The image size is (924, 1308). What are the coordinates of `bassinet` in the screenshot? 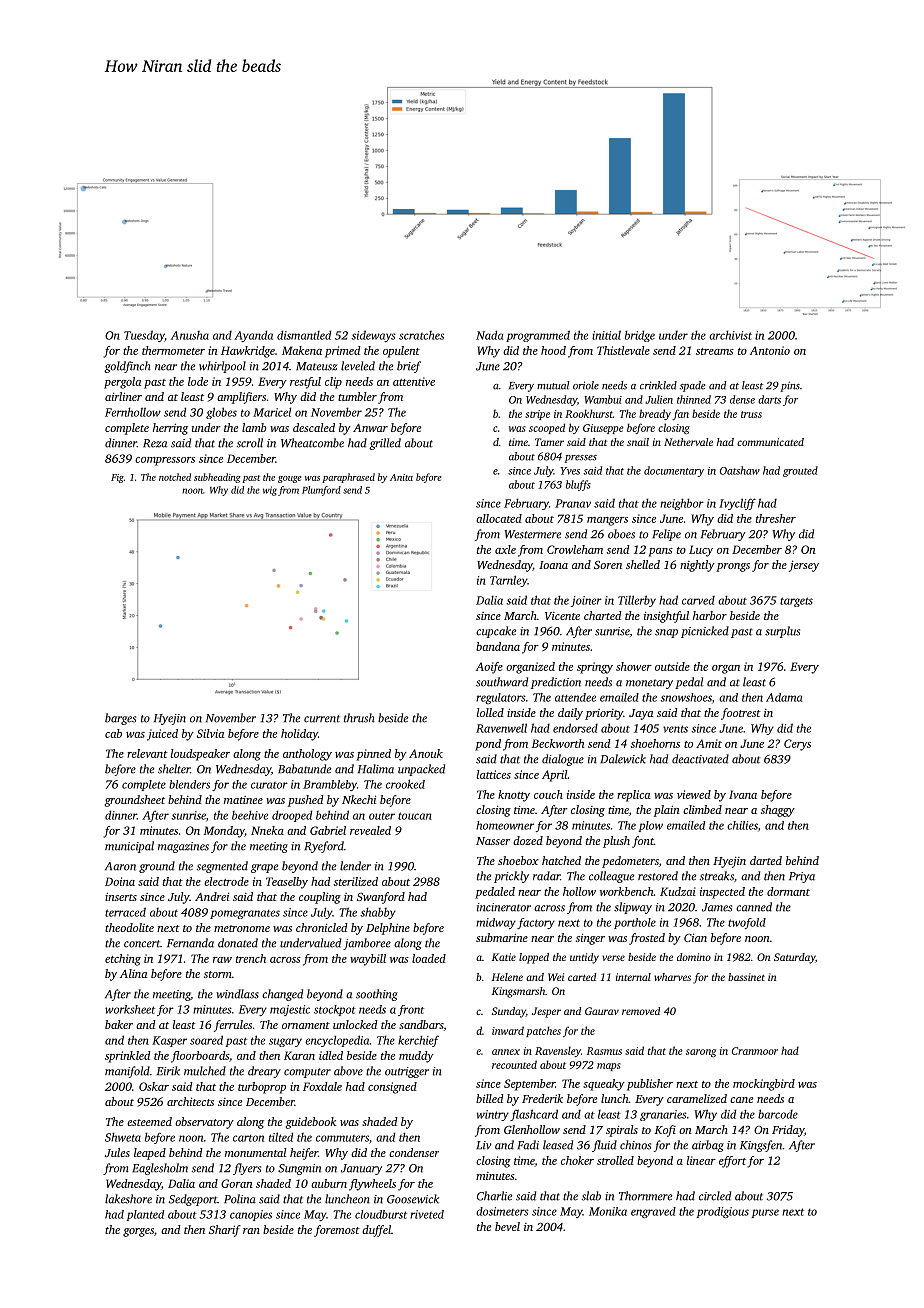 It's located at (746, 977).
